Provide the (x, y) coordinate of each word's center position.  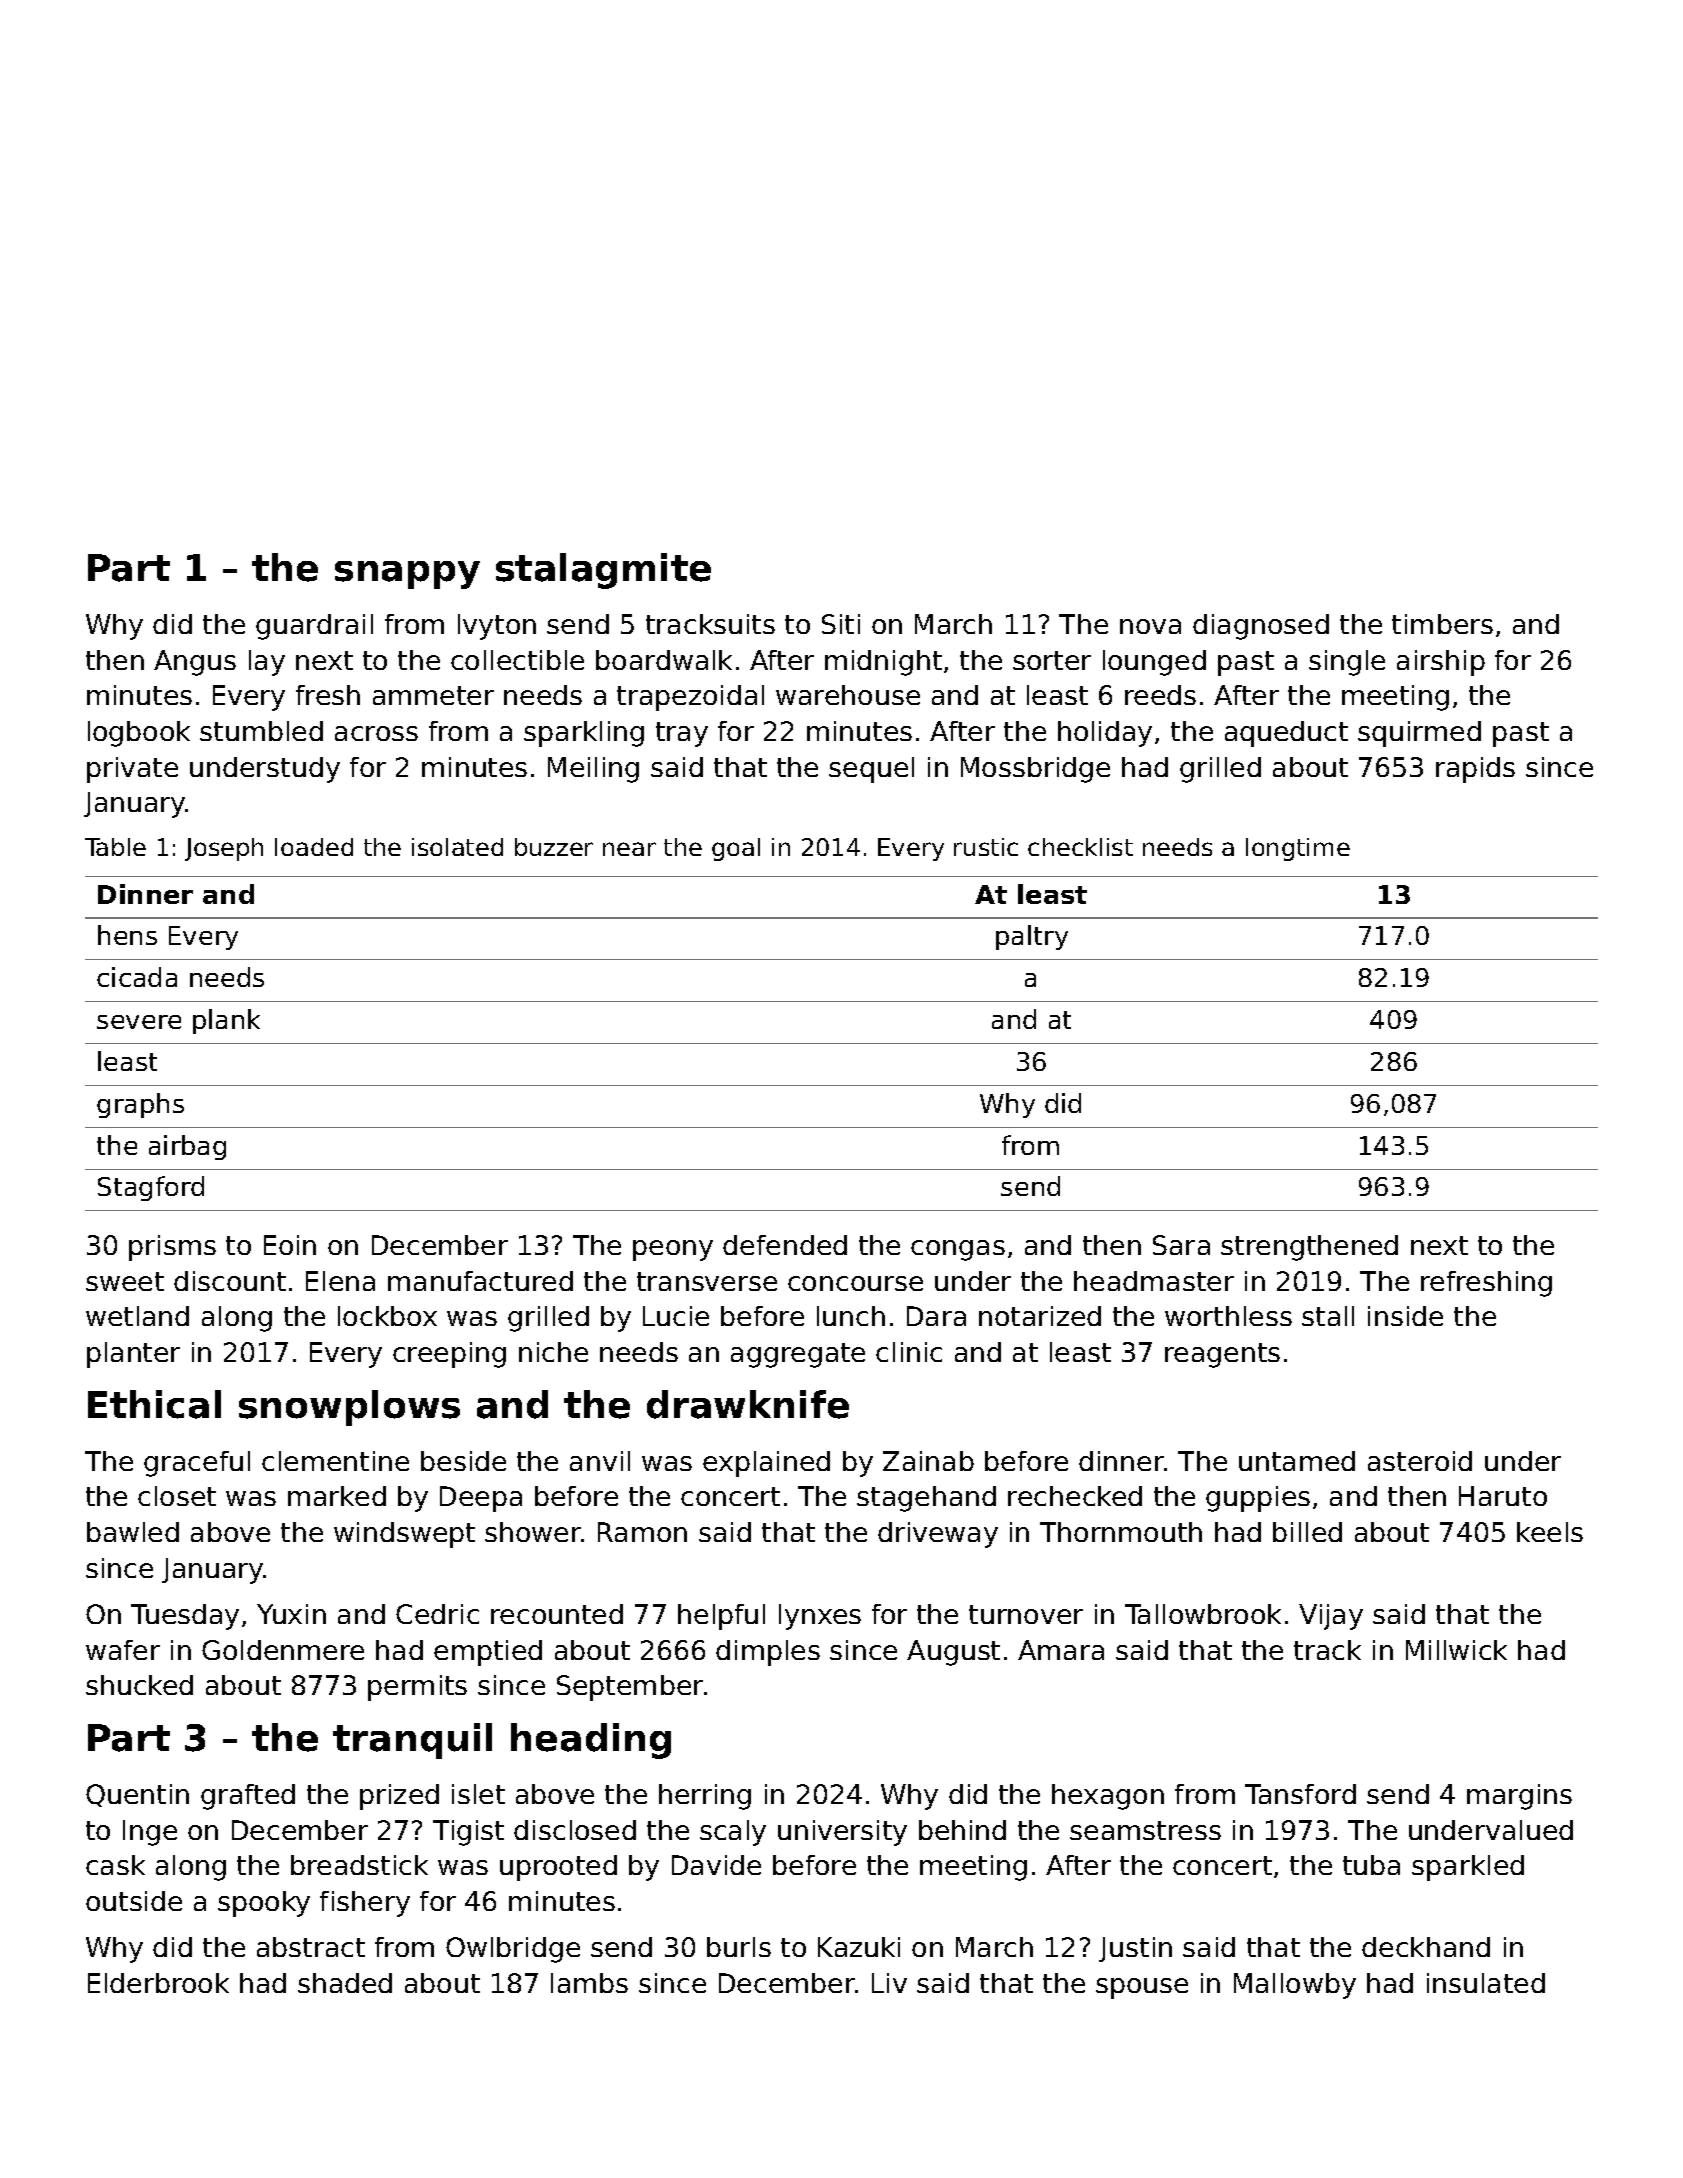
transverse (707, 1281)
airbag (187, 1147)
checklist (1080, 847)
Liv (889, 1983)
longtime (1298, 849)
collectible (517, 660)
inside (1405, 1316)
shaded (345, 1983)
